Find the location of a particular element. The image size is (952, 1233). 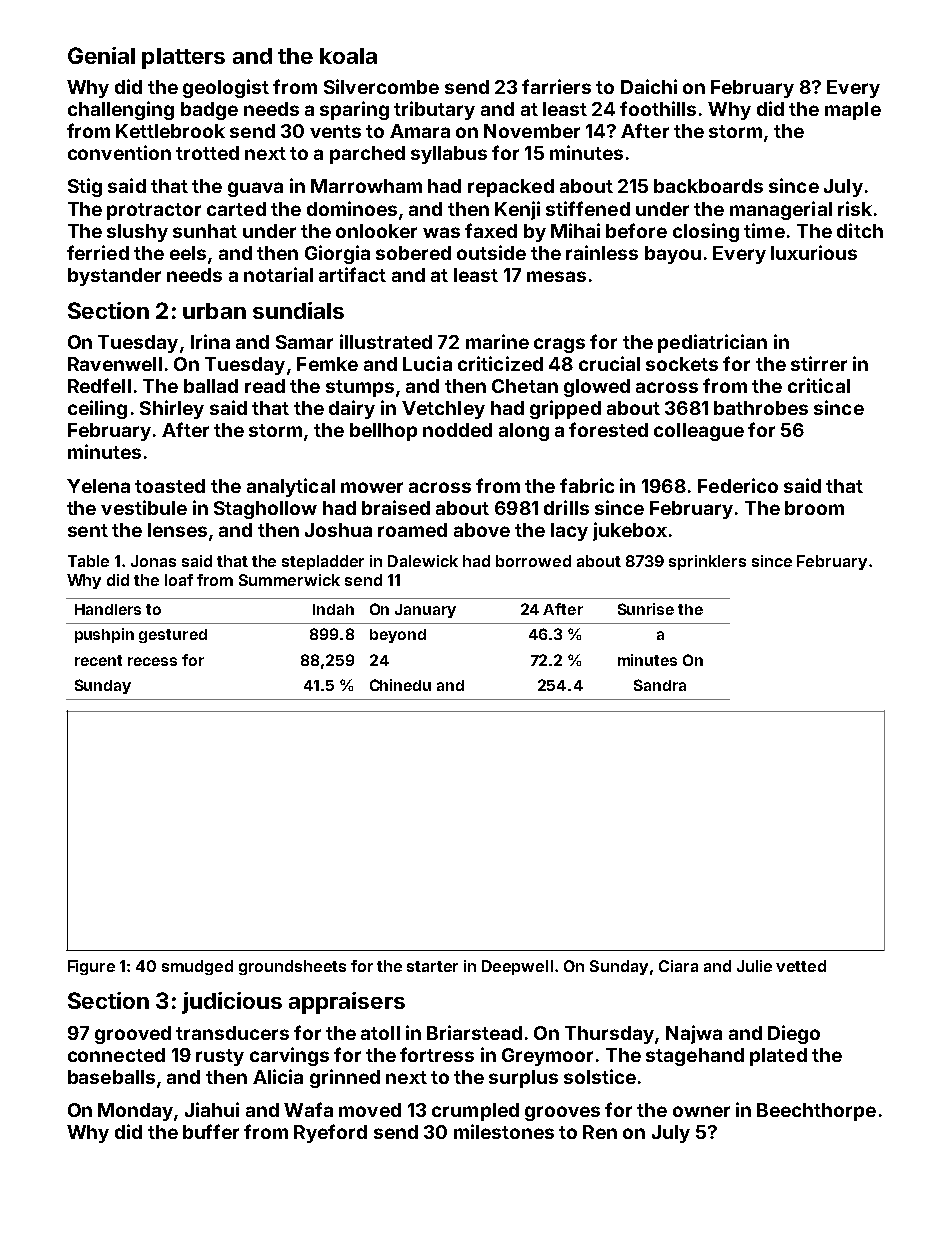

platters is located at coordinates (183, 58).
